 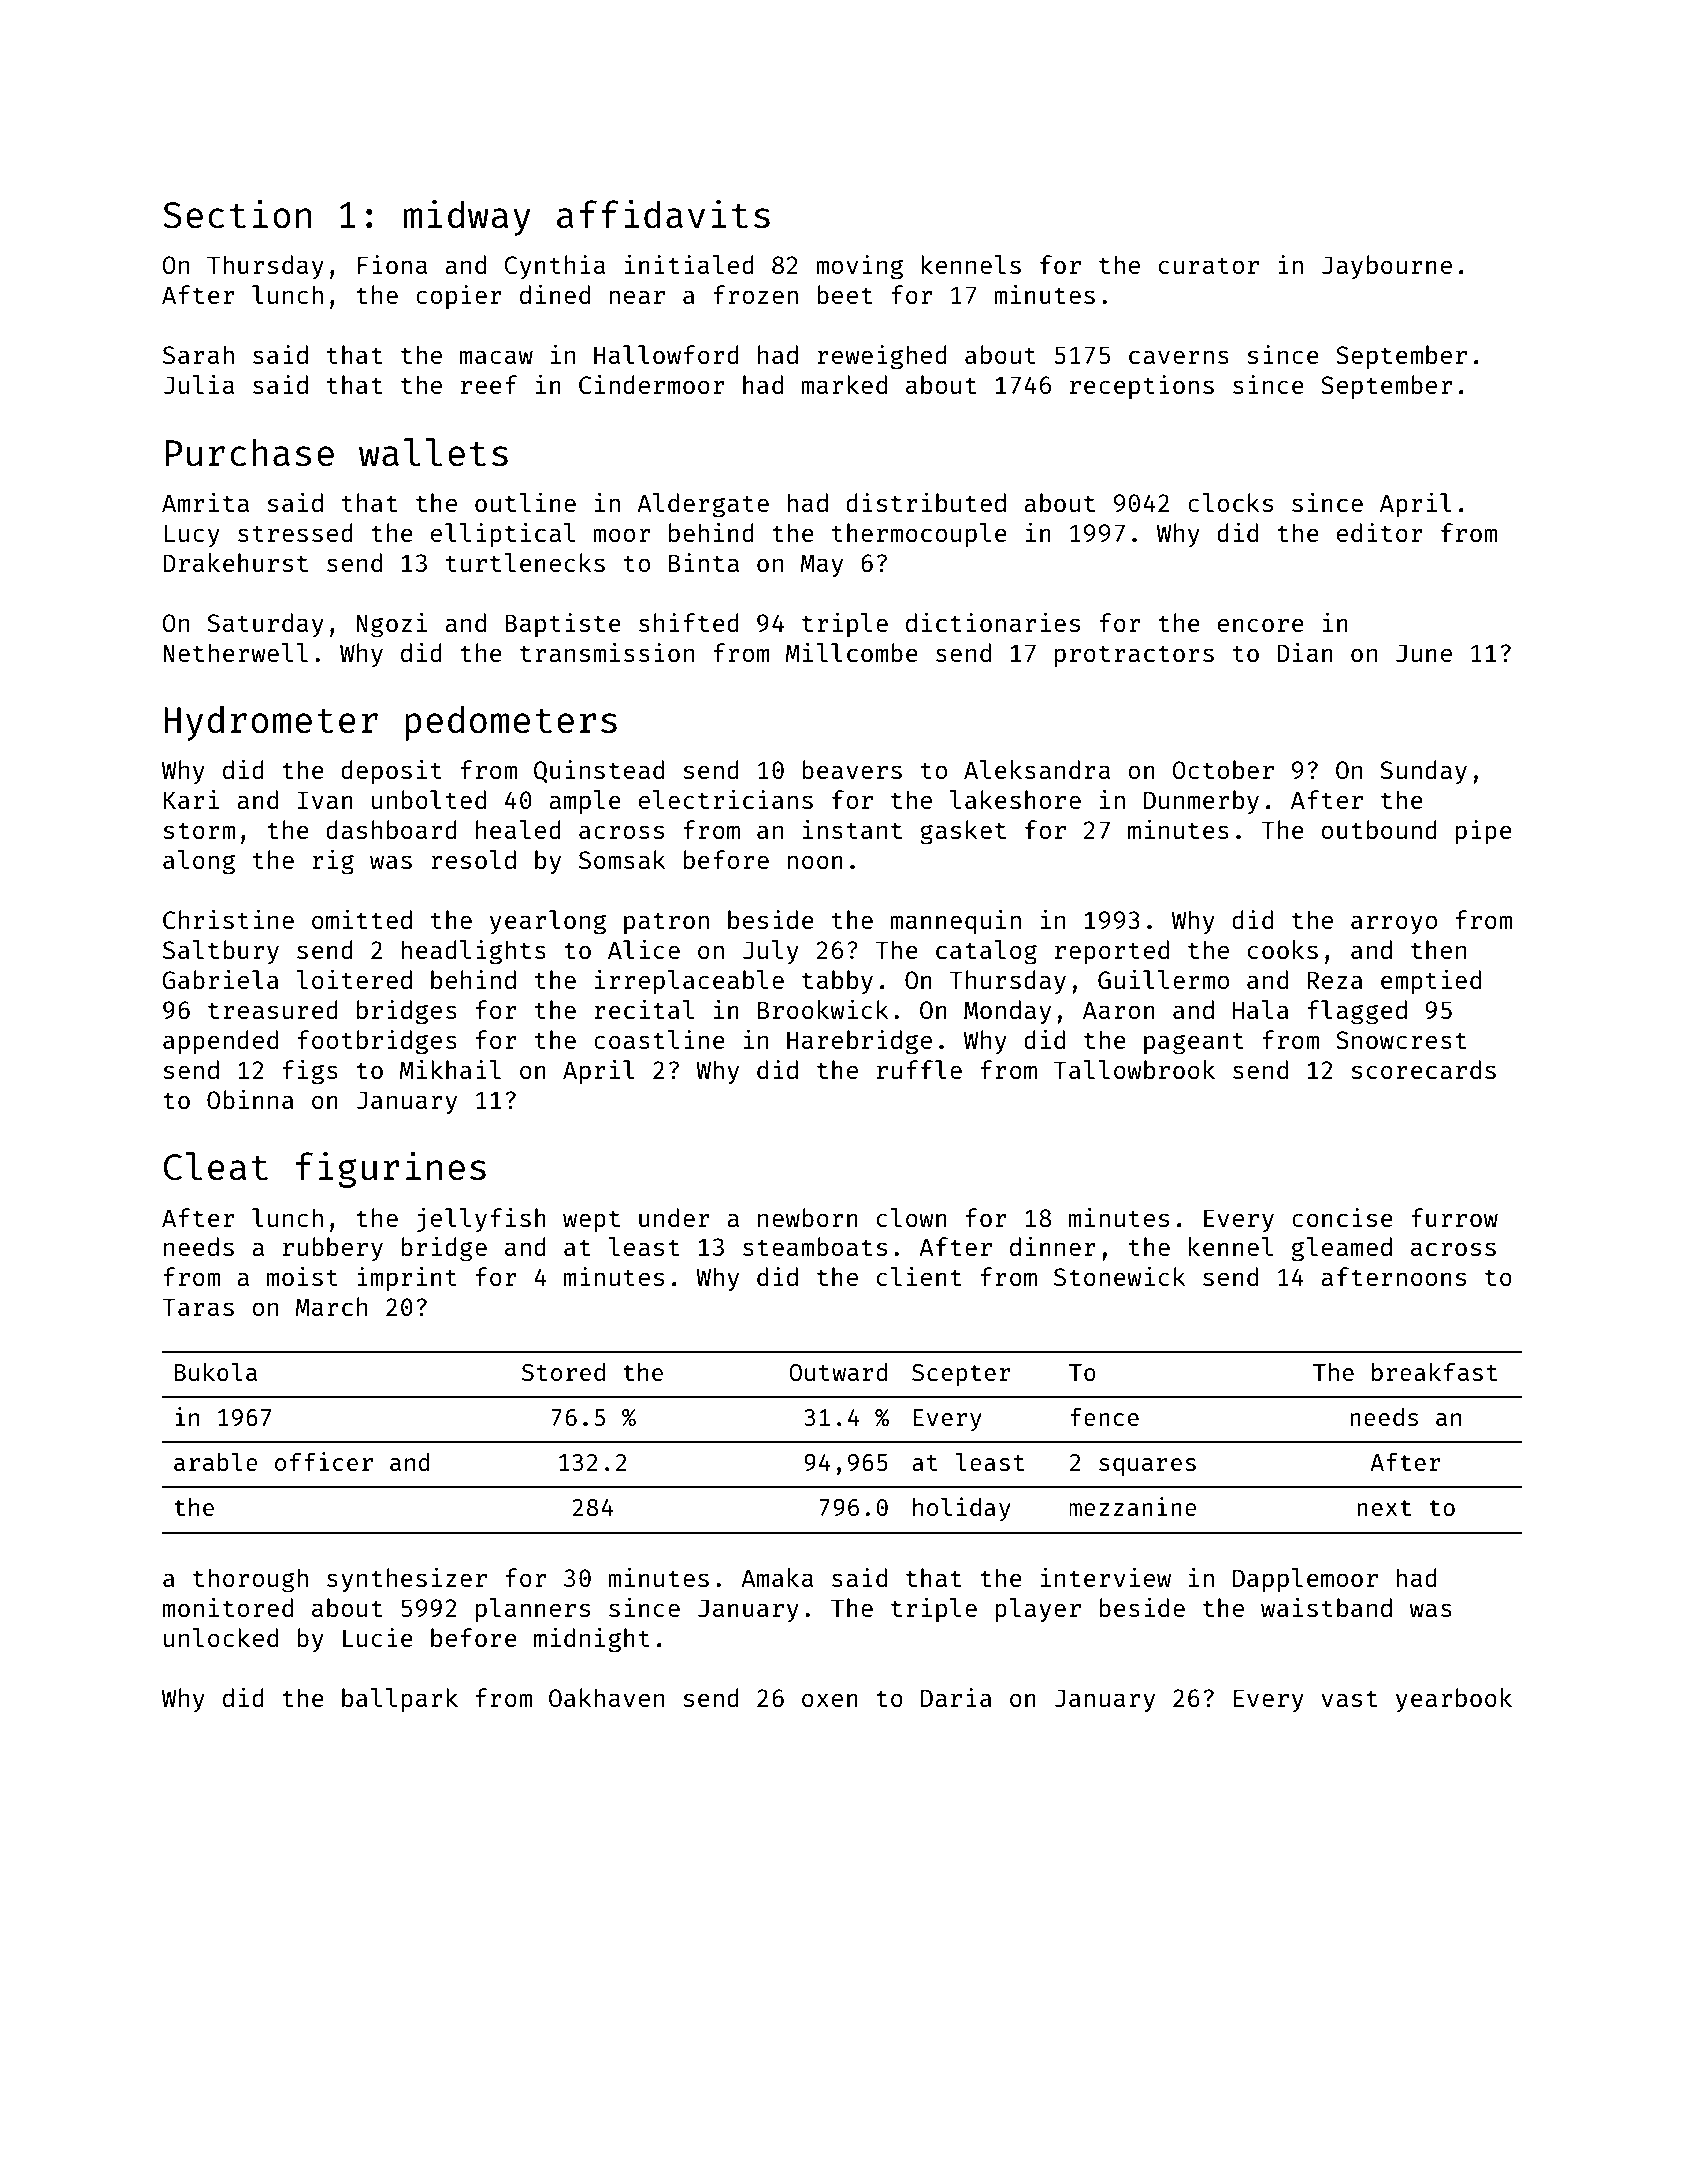 What do you see at coordinates (882, 357) in the screenshot?
I see `reweighed` at bounding box center [882, 357].
